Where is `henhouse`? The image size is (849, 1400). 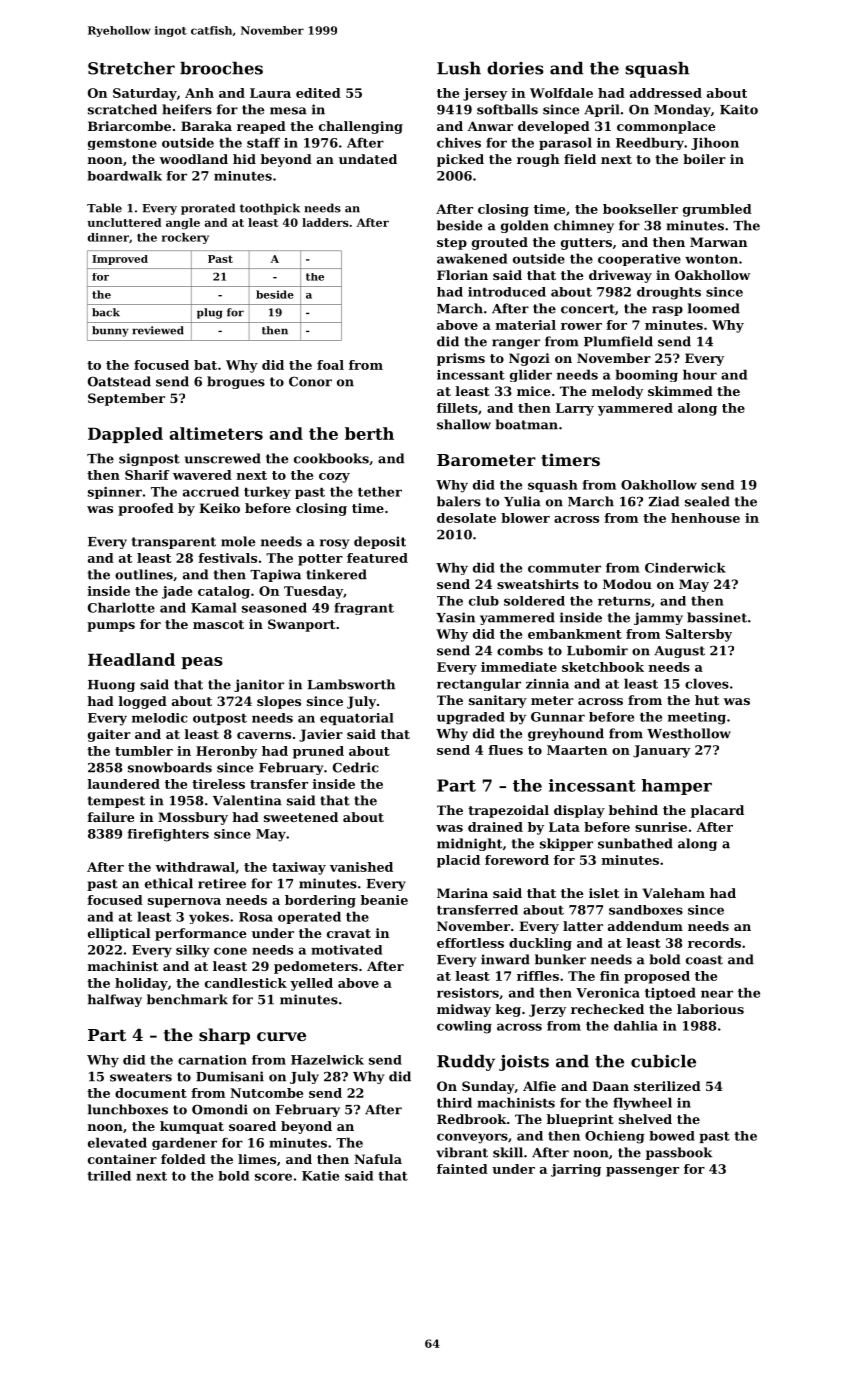 henhouse is located at coordinates (705, 518).
